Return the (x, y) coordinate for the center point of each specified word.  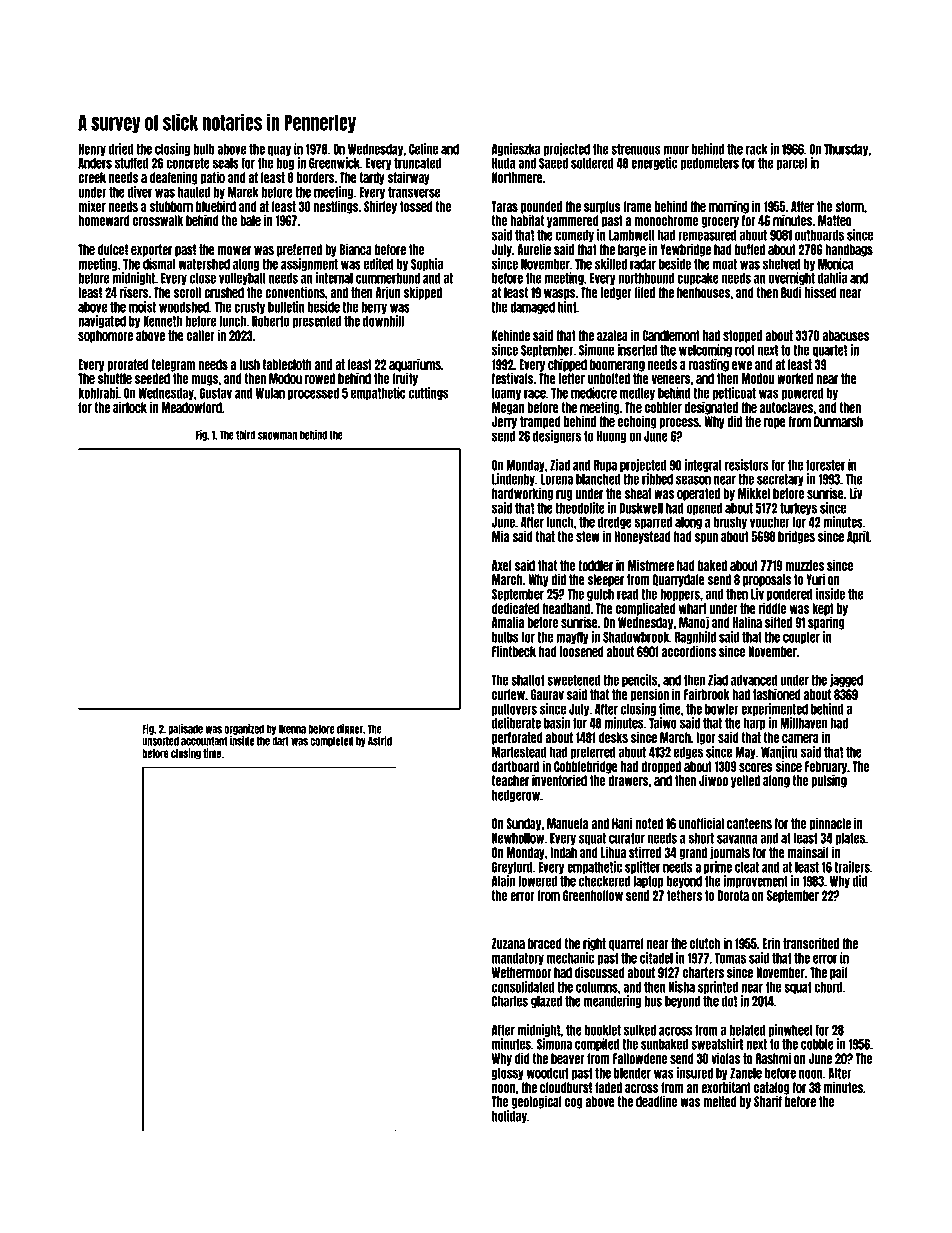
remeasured (707, 235)
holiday (509, 1116)
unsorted (160, 741)
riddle (773, 608)
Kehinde (511, 335)
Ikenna (292, 729)
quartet (829, 351)
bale (250, 220)
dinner (350, 729)
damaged (532, 308)
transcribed (811, 943)
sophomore (105, 336)
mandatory (518, 959)
